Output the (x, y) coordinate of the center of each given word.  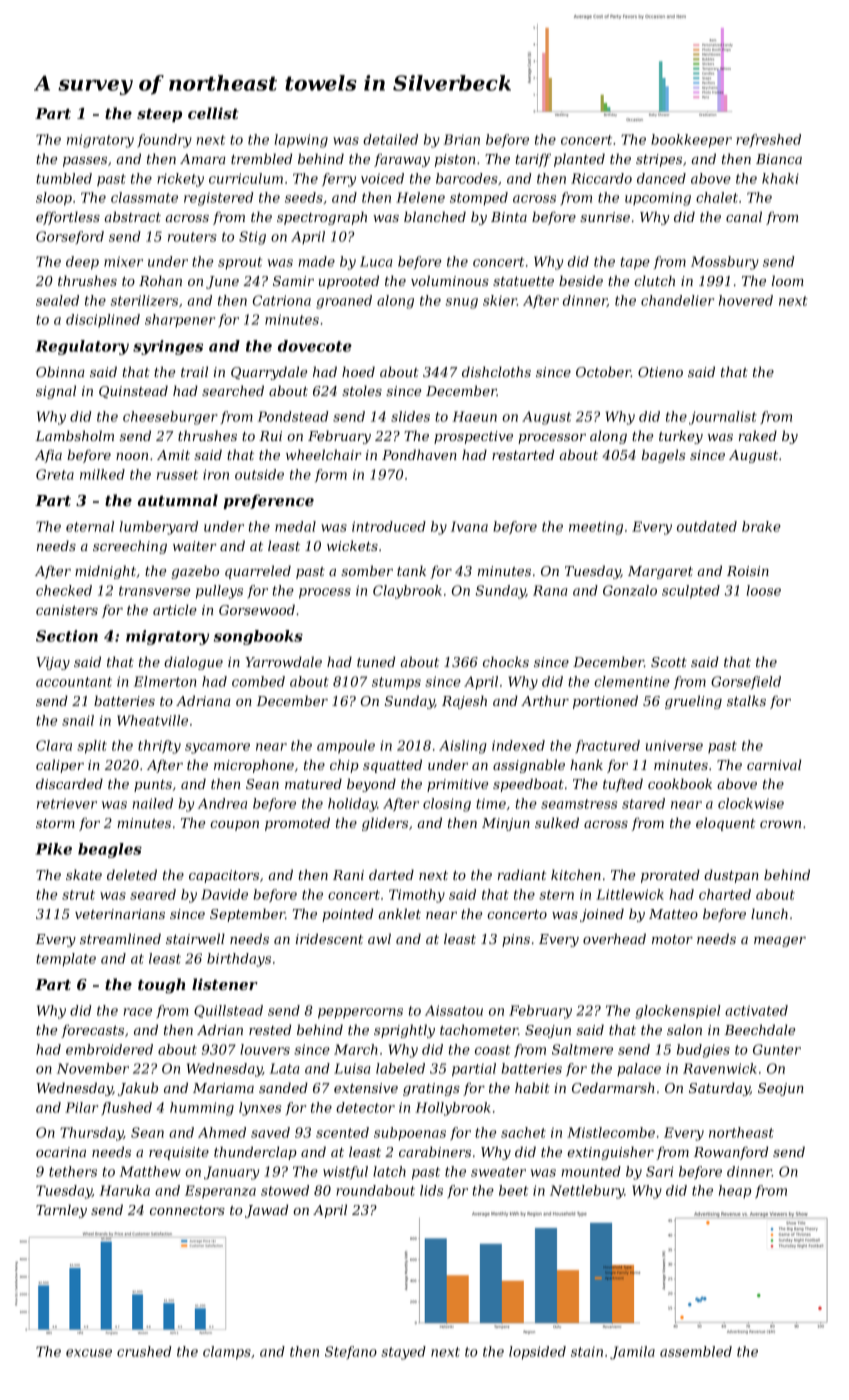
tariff (533, 160)
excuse (89, 1353)
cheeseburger (170, 418)
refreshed (768, 140)
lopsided (537, 1353)
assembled (696, 1351)
